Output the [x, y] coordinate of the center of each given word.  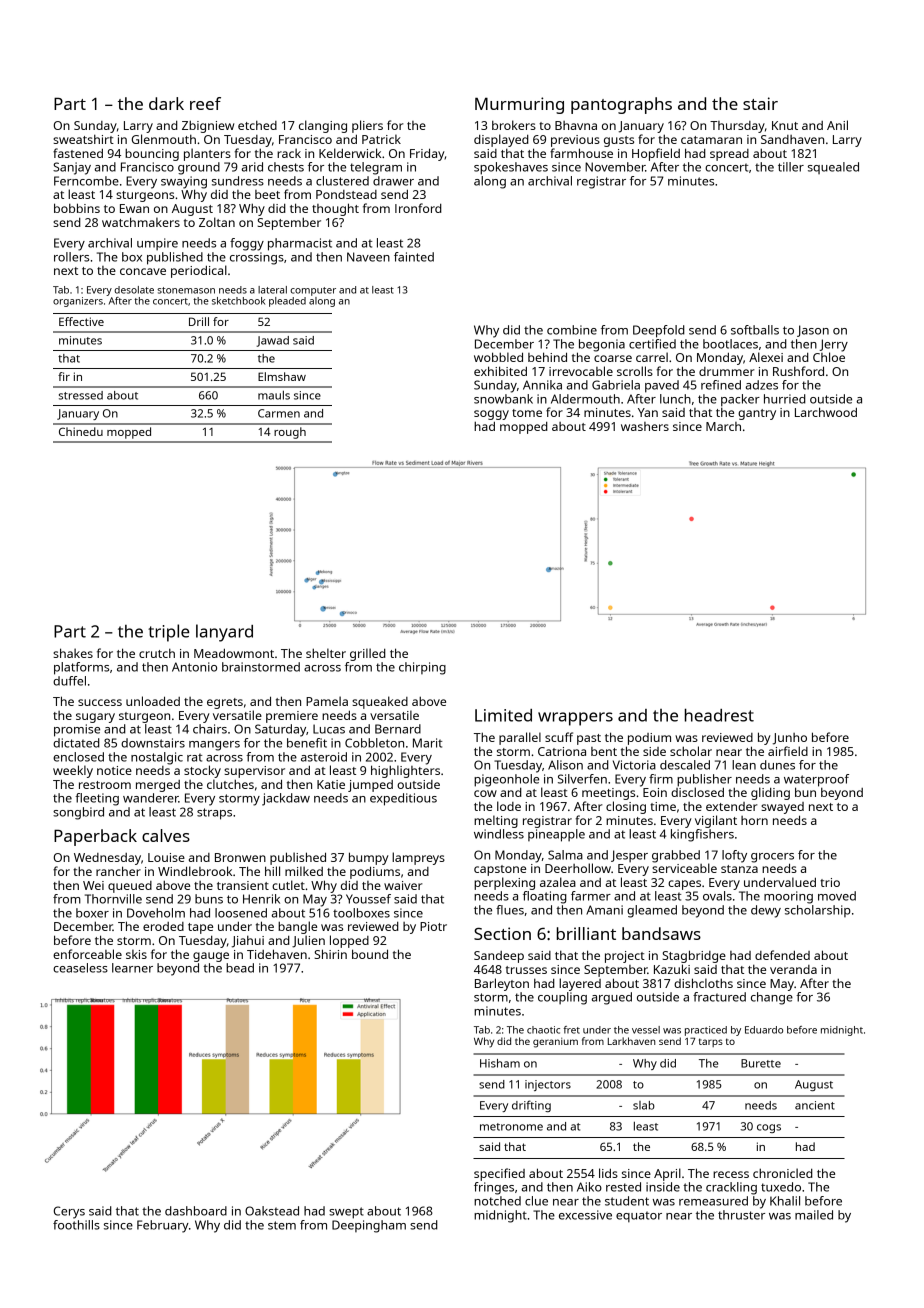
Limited [503, 715]
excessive [585, 1215]
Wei [93, 885]
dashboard [196, 1211]
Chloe [829, 357]
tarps [711, 1042]
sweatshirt [83, 139]
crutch [157, 653]
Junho [790, 739]
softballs [755, 330]
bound [370, 954]
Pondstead [346, 194]
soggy [491, 415]
